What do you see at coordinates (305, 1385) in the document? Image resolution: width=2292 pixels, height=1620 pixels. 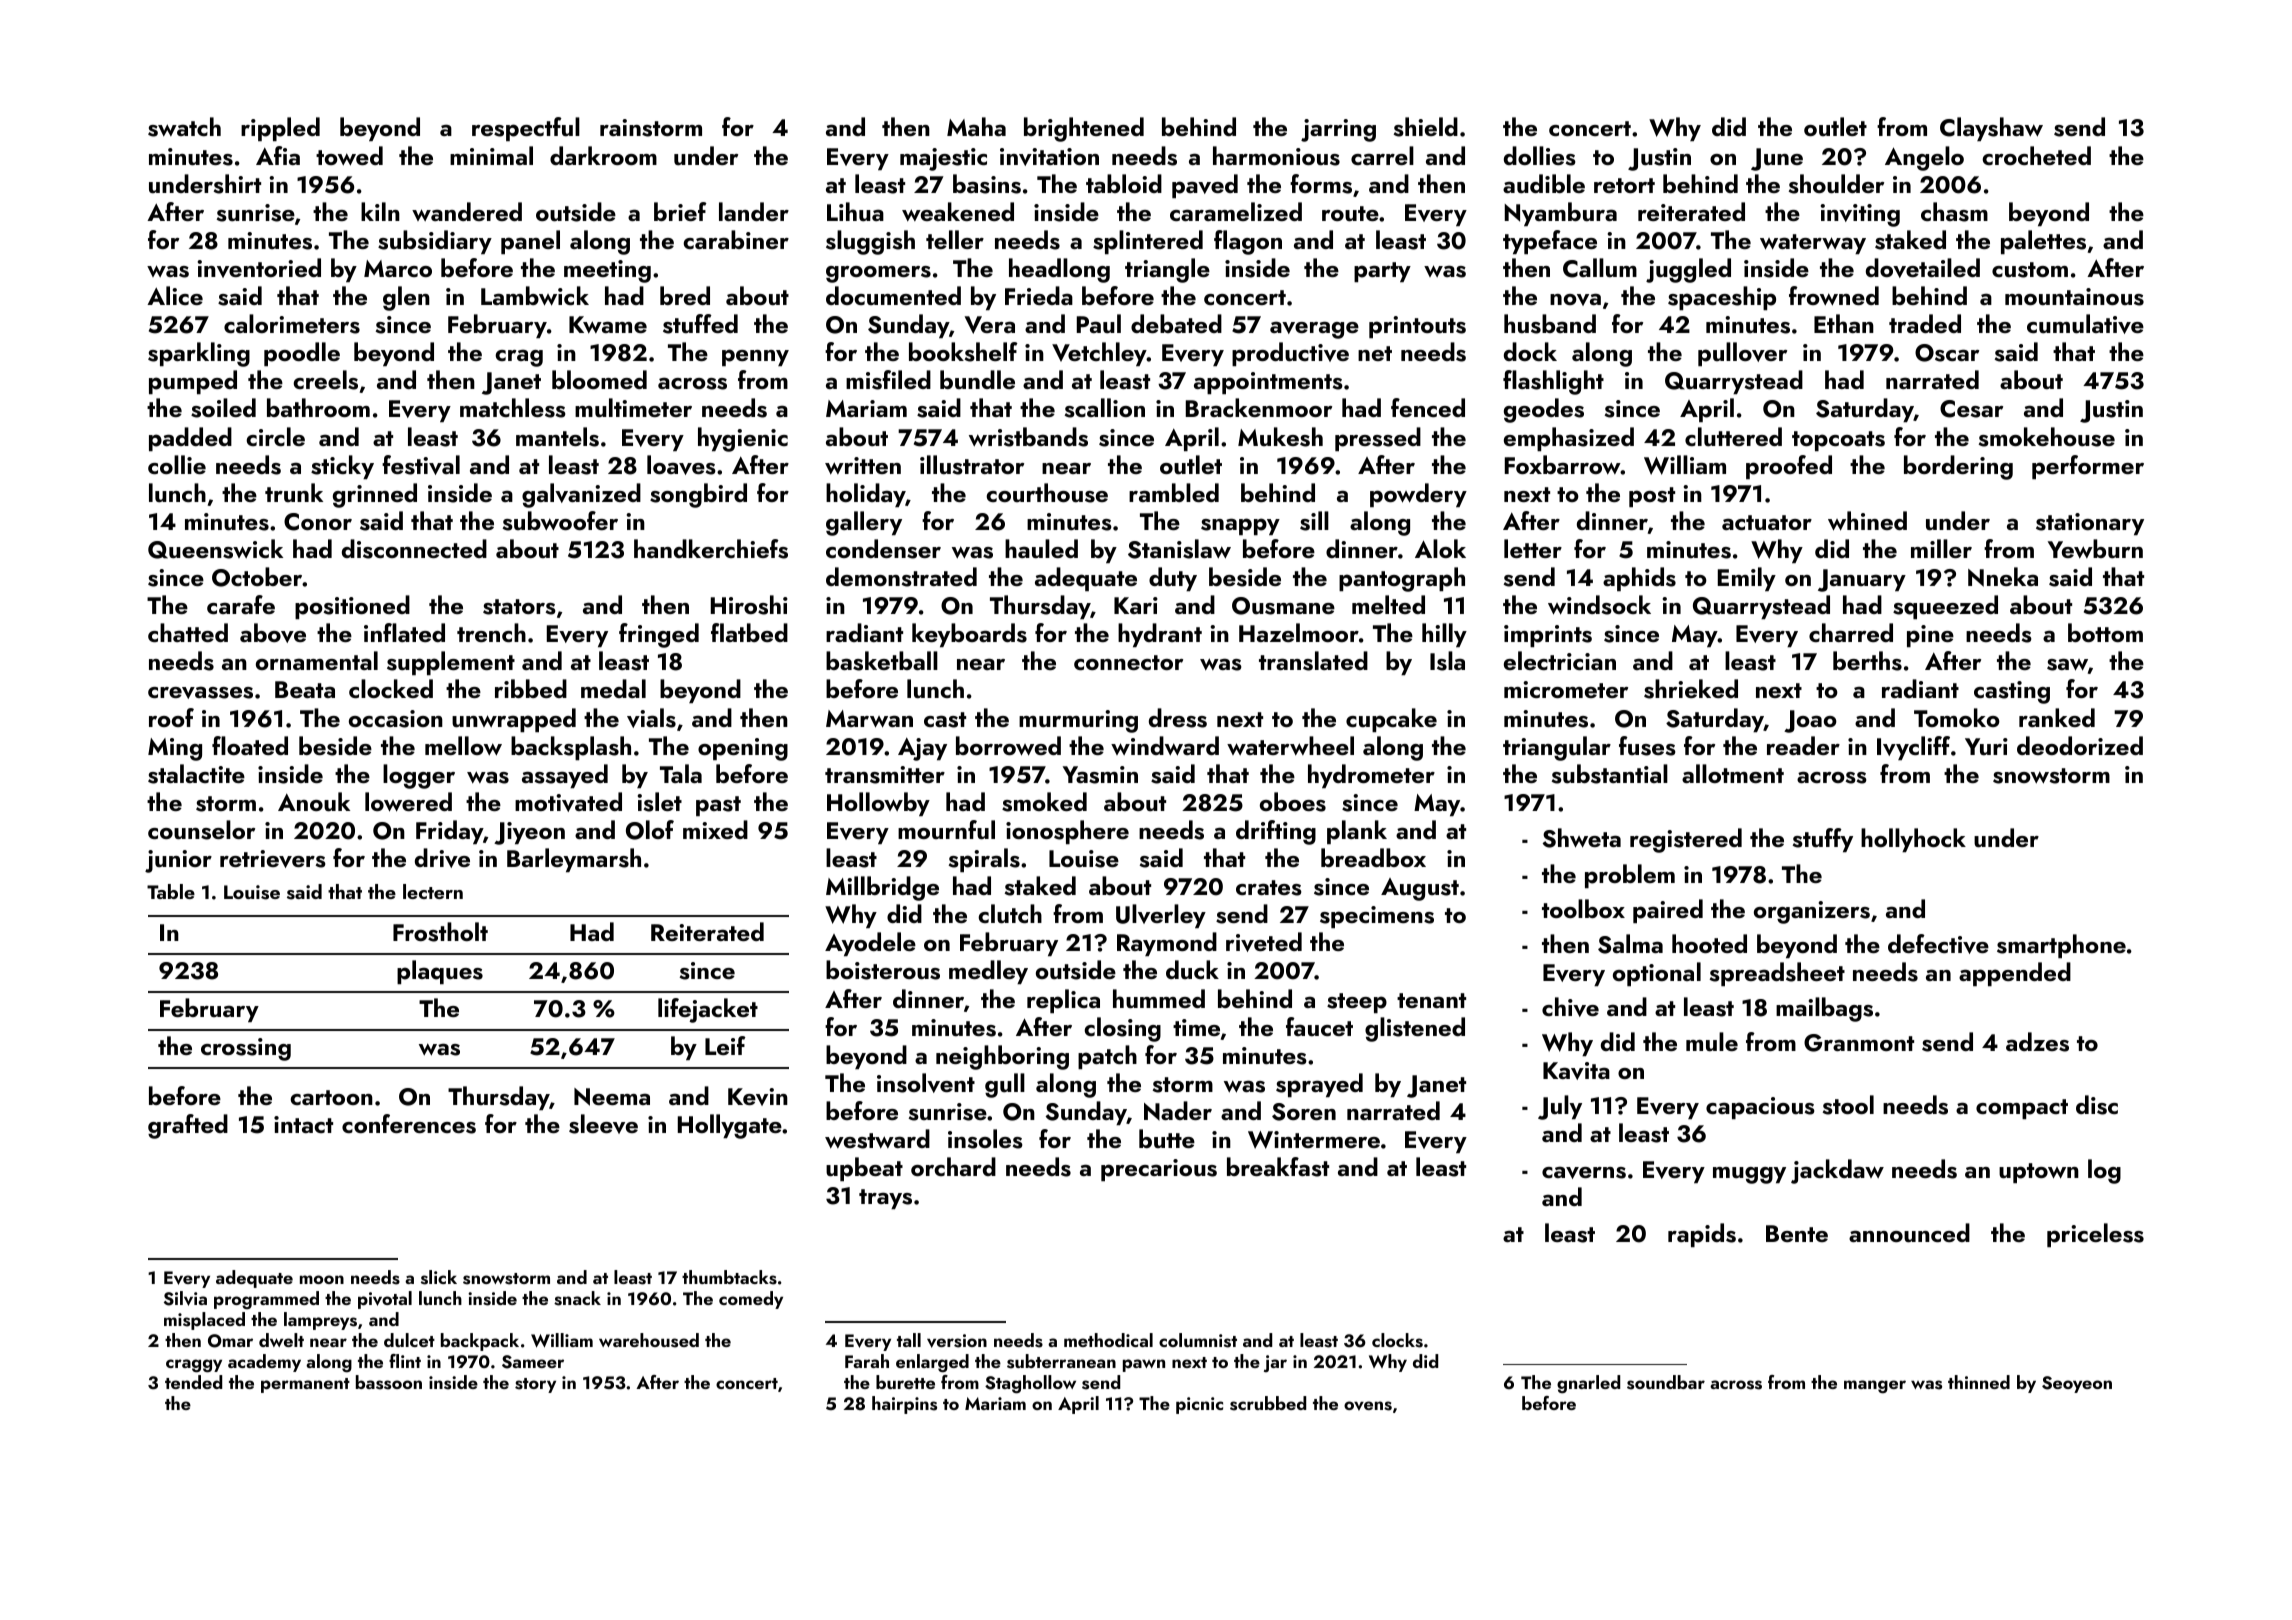 I see `permanent` at bounding box center [305, 1385].
